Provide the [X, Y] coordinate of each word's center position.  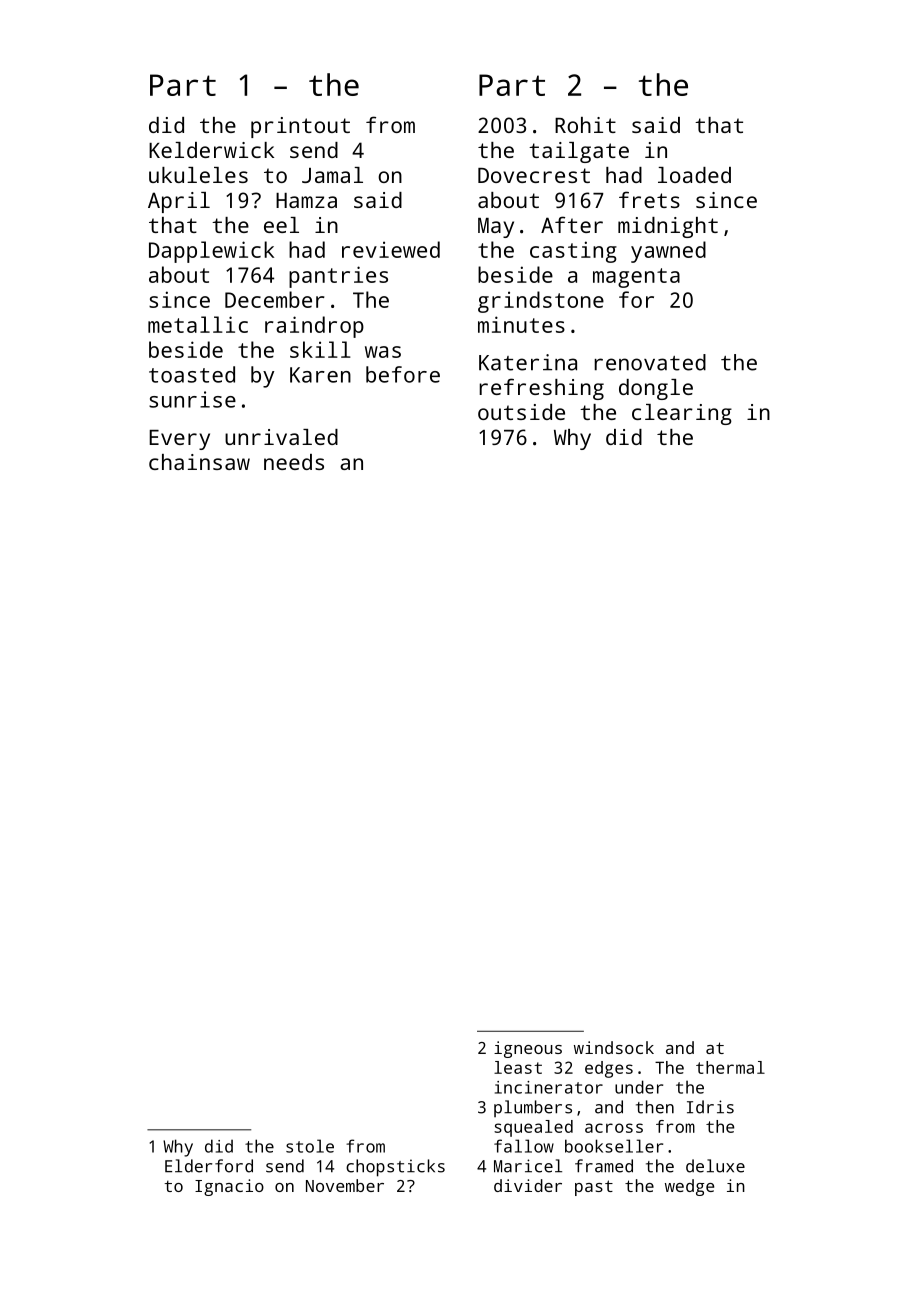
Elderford [209, 1166]
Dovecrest [534, 175]
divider [528, 1185]
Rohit [585, 125]
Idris [710, 1107]
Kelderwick [211, 150]
